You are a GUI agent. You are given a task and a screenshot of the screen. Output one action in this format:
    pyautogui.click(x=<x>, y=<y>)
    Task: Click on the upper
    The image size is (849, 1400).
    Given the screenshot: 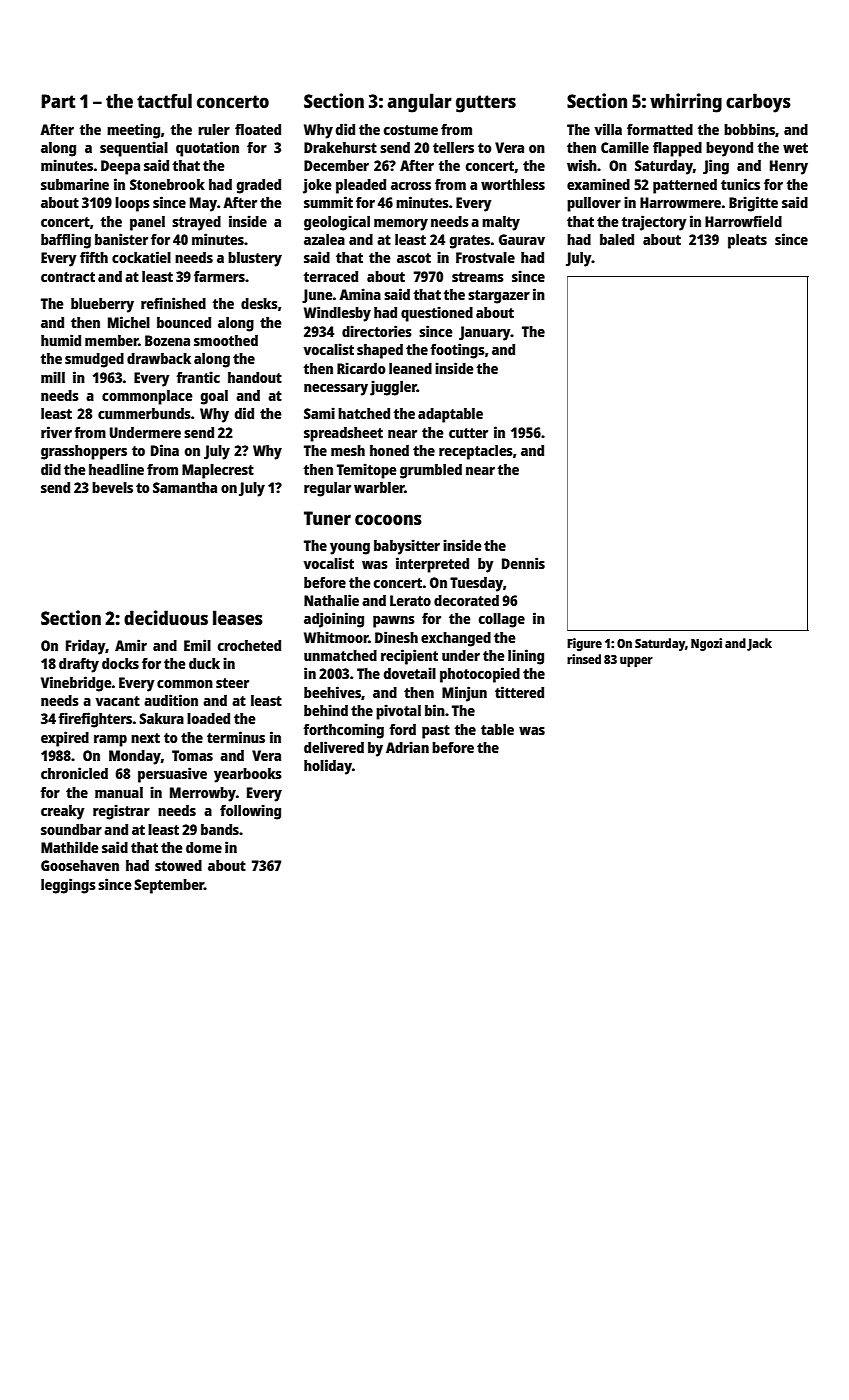 What is the action you would take?
    pyautogui.click(x=636, y=662)
